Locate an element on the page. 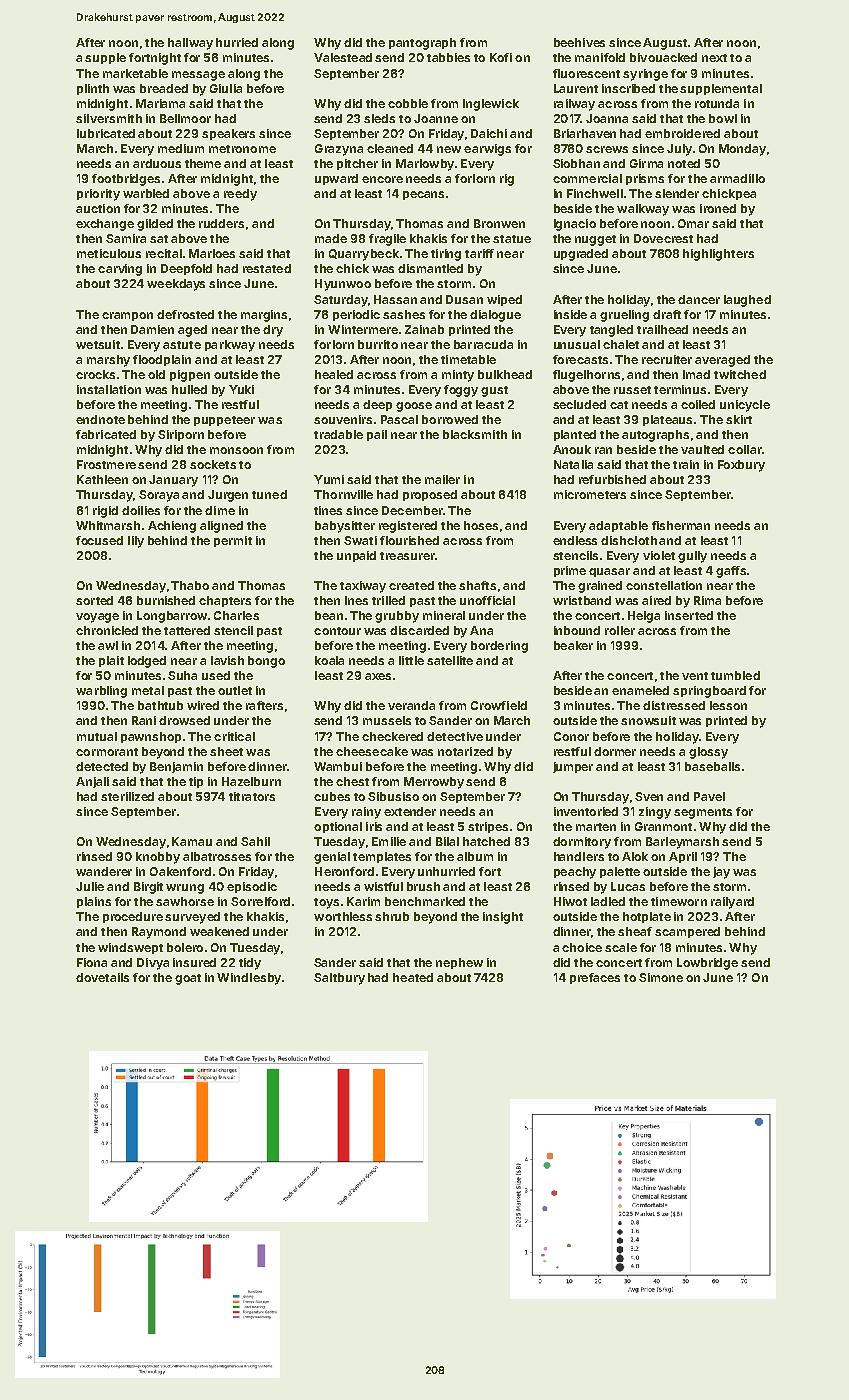 This document has width=849, height=1400. Valestead is located at coordinates (343, 57).
